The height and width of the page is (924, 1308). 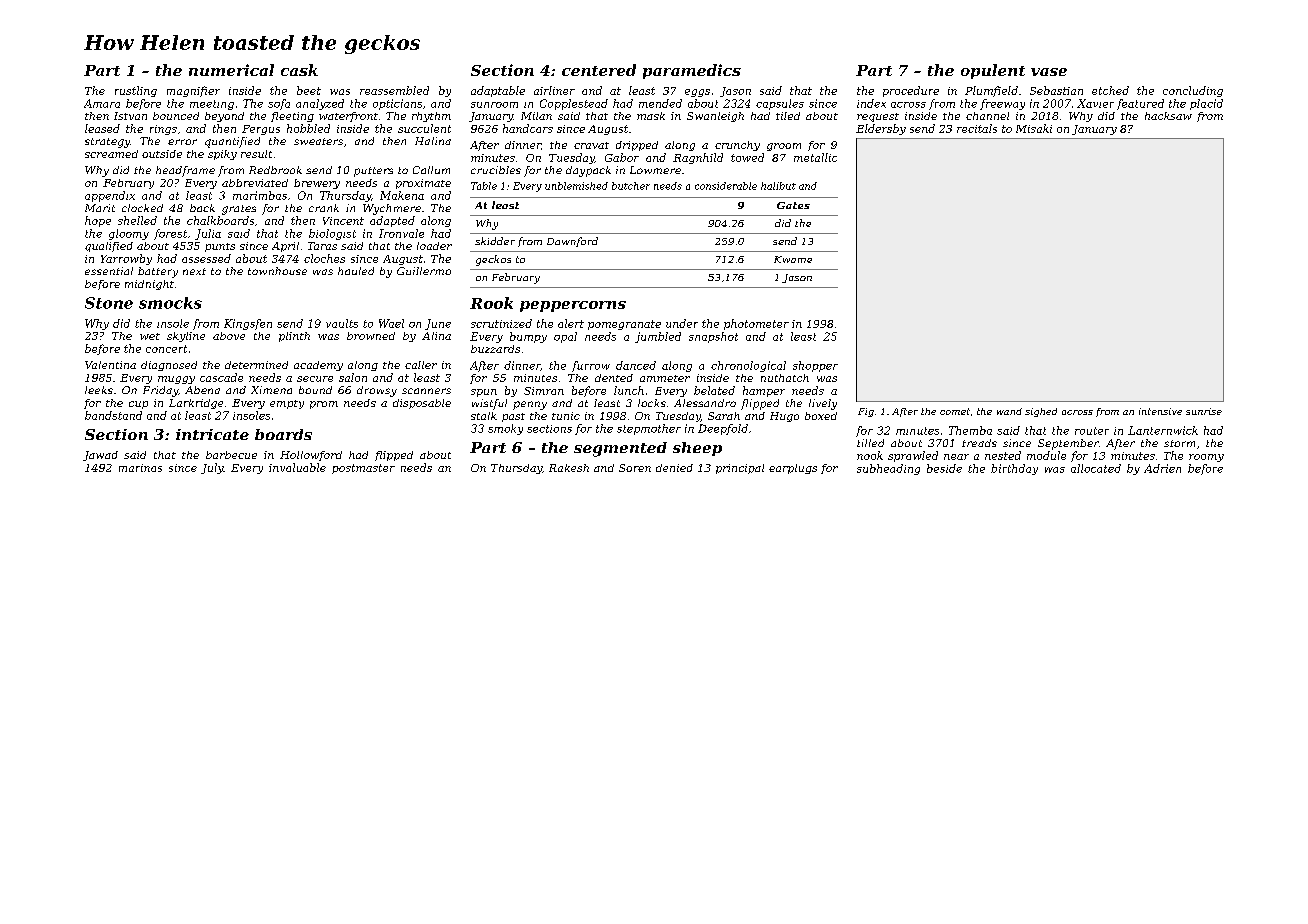 I want to click on Misaki, so click(x=1034, y=128).
